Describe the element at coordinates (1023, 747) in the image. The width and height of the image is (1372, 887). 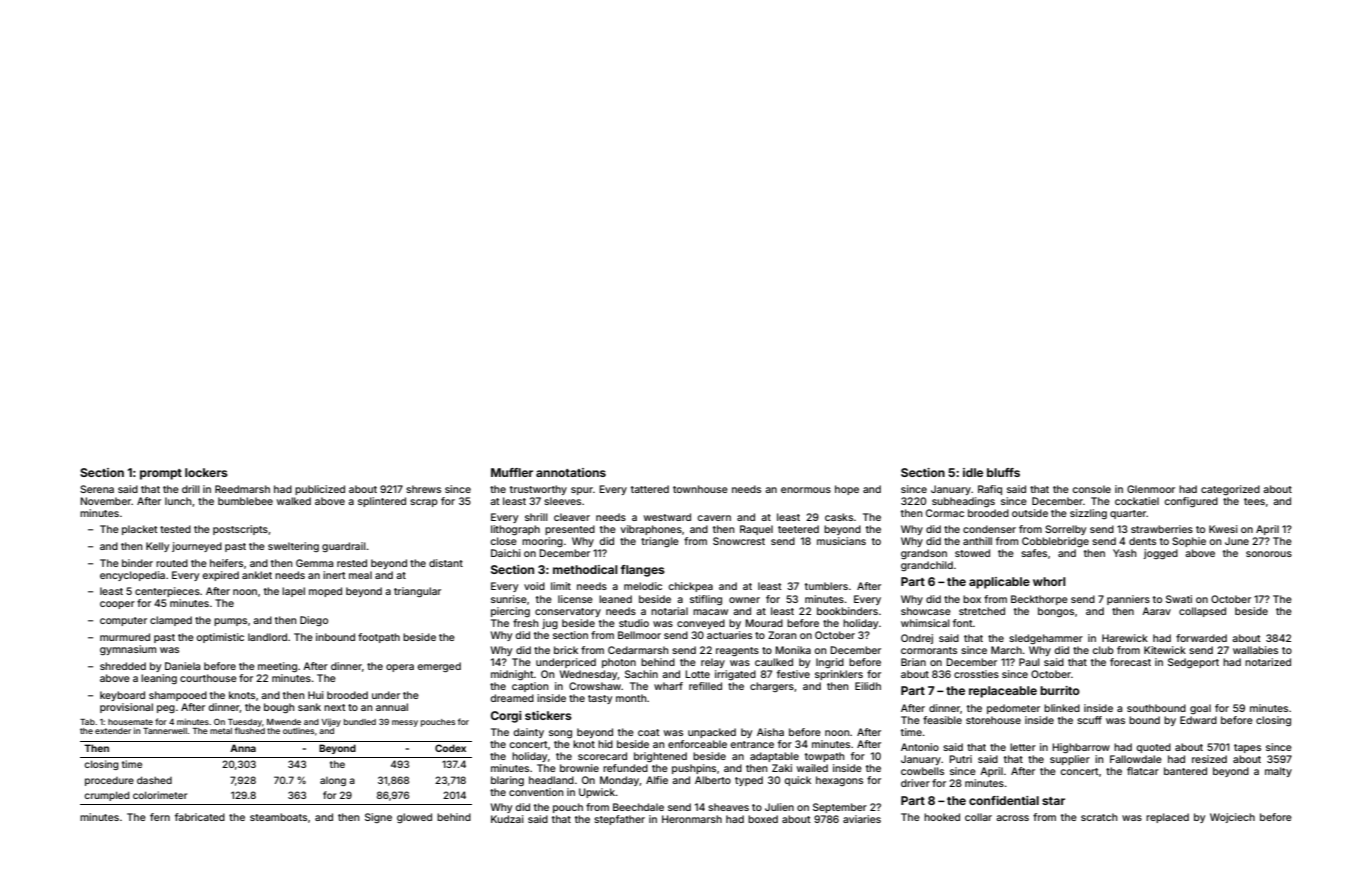
I see `letter` at that location.
